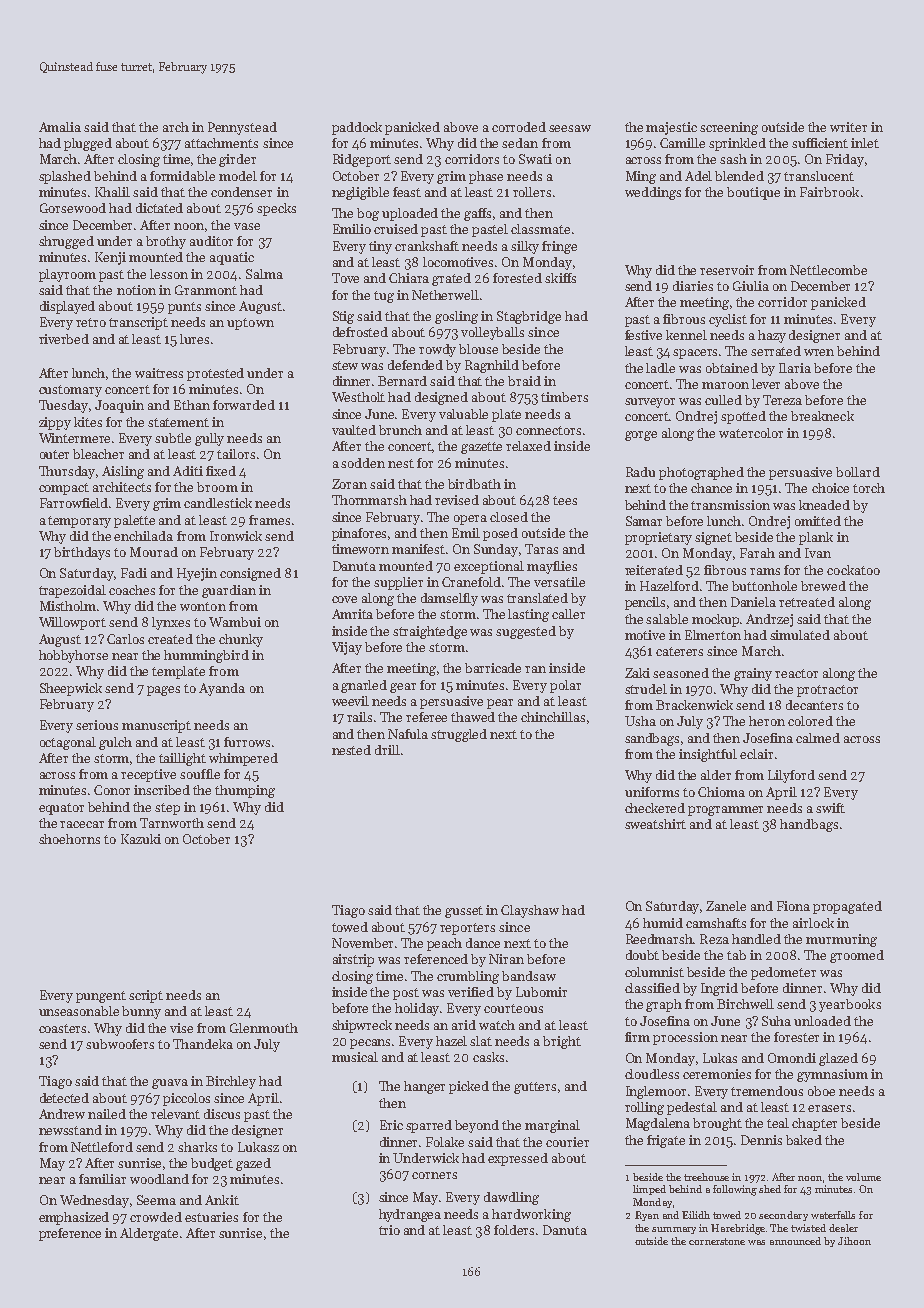 Image resolution: width=924 pixels, height=1308 pixels. Describe the element at coordinates (541, 549) in the screenshot. I see `Taras` at that location.
